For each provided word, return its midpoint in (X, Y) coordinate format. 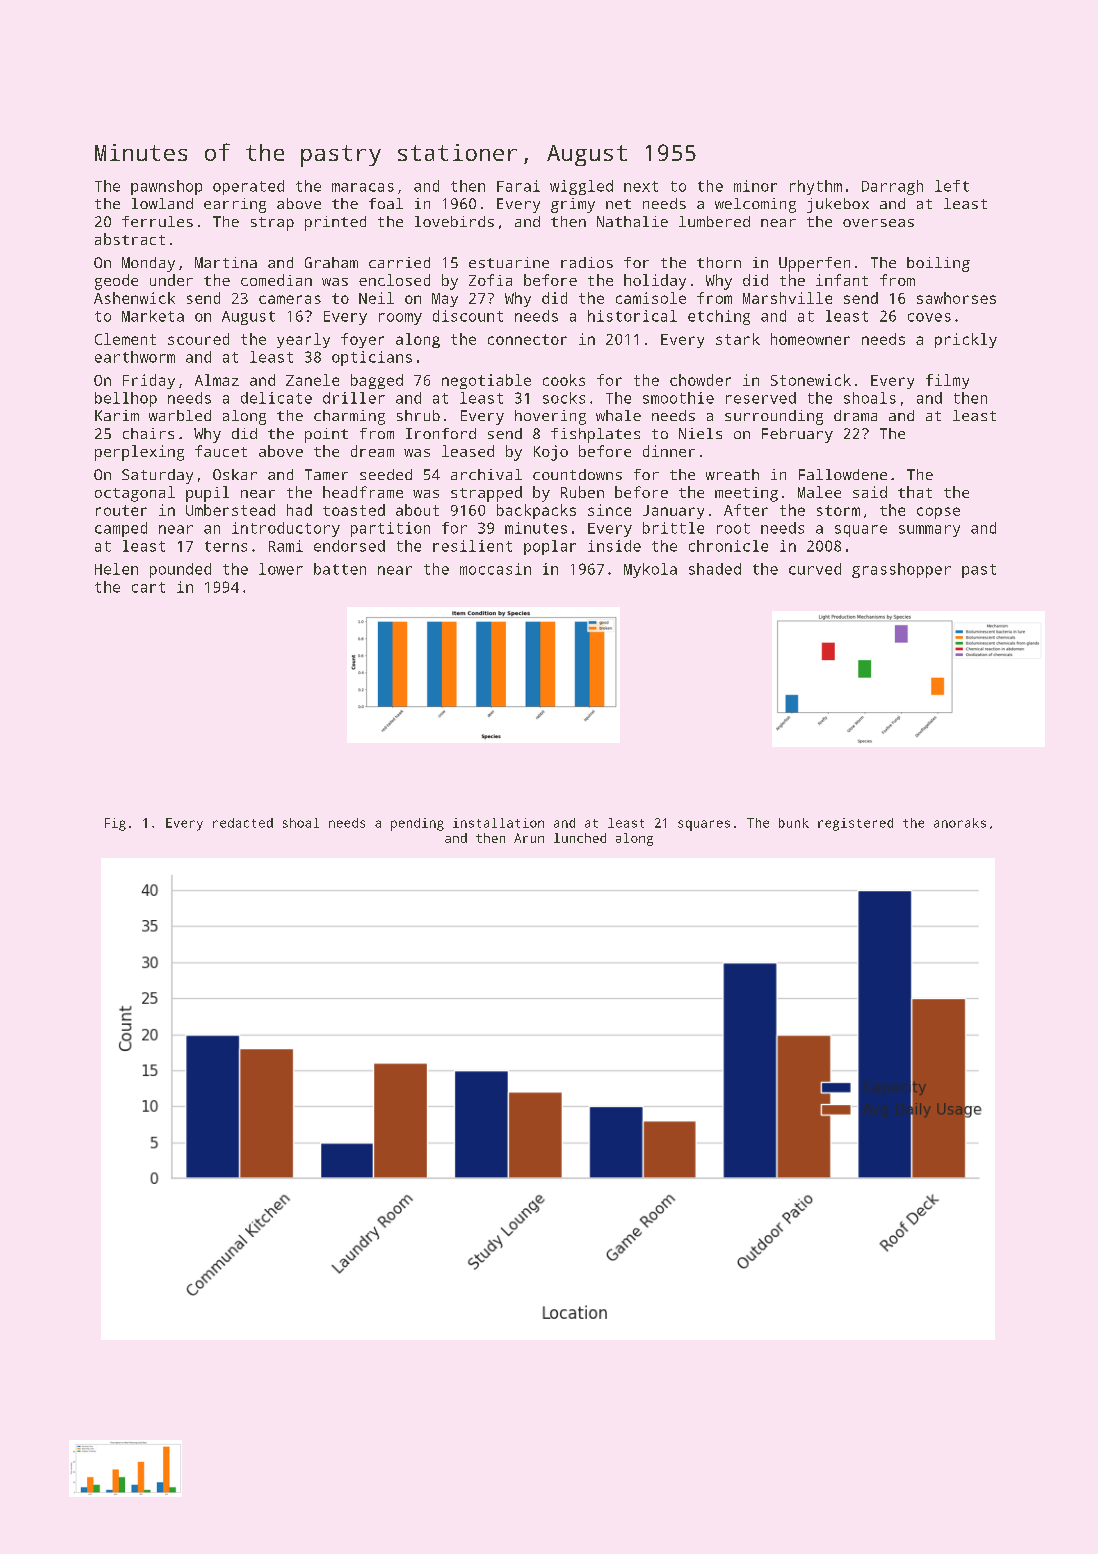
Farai (518, 186)
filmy (947, 381)
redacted (243, 823)
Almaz (217, 380)
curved (815, 569)
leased (468, 451)
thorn (719, 262)
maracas (363, 187)
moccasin (495, 569)
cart (148, 587)
